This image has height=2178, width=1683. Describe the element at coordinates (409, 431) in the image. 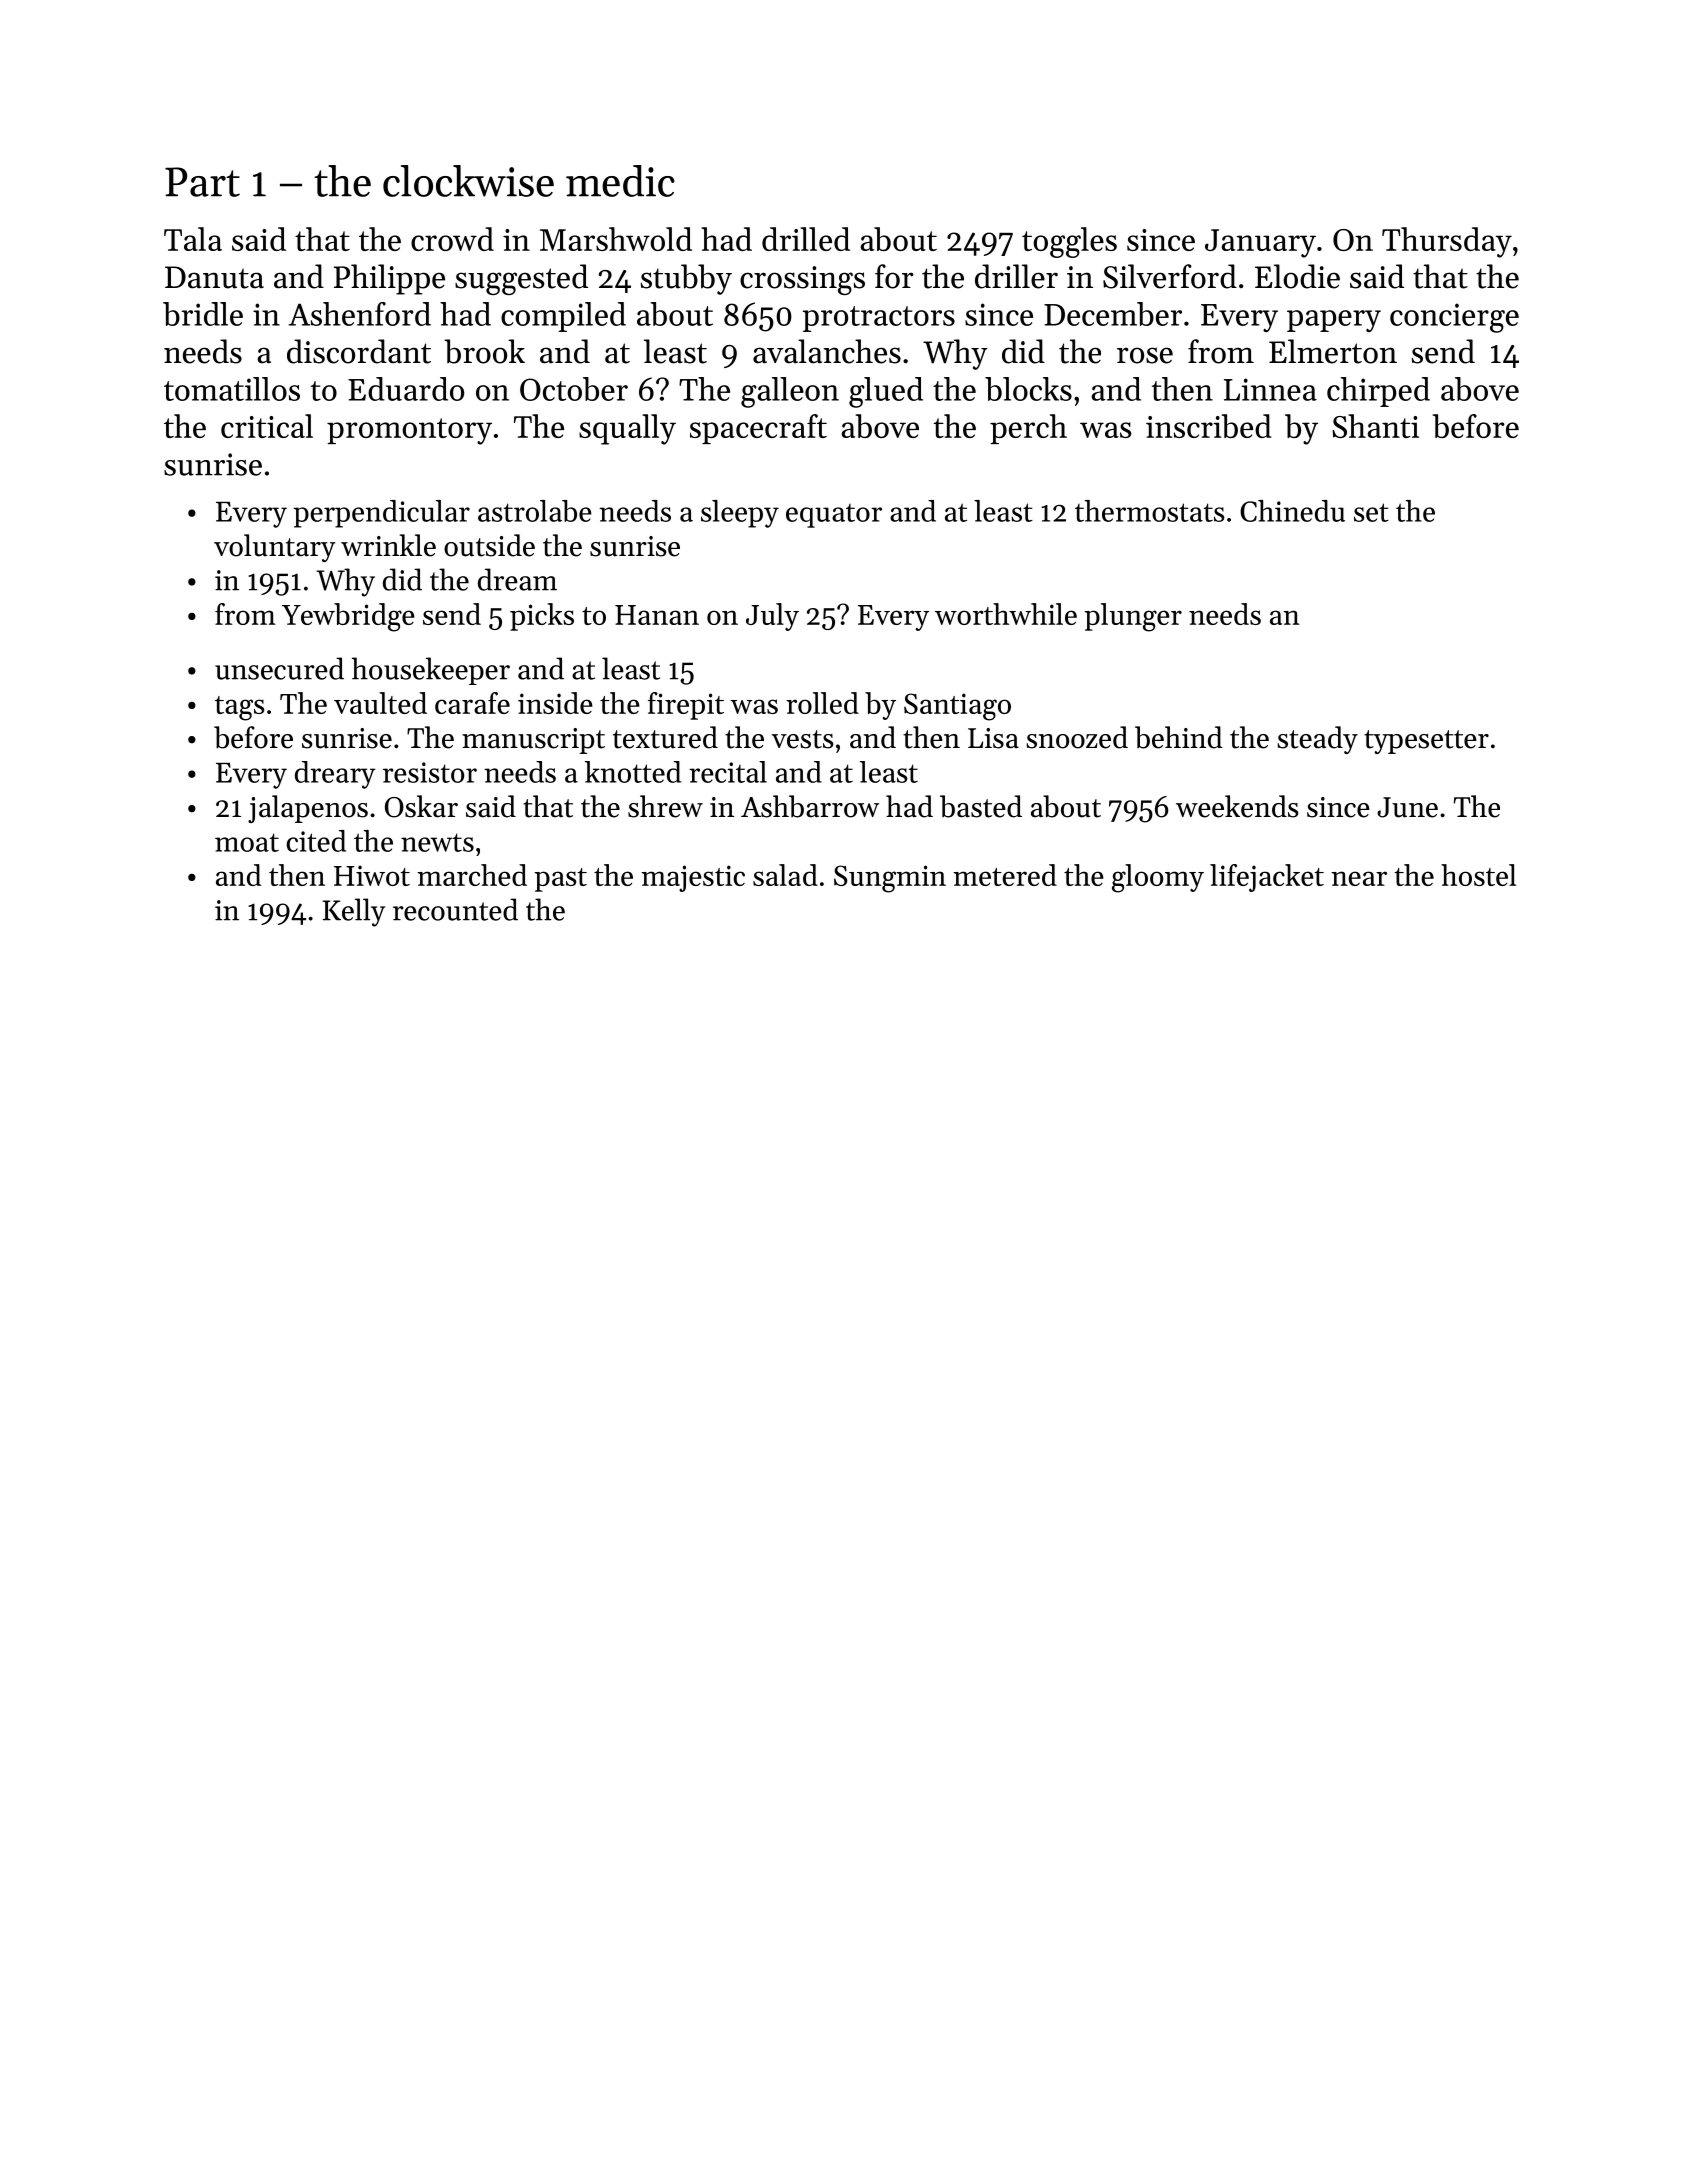

I see `promontory` at that location.
